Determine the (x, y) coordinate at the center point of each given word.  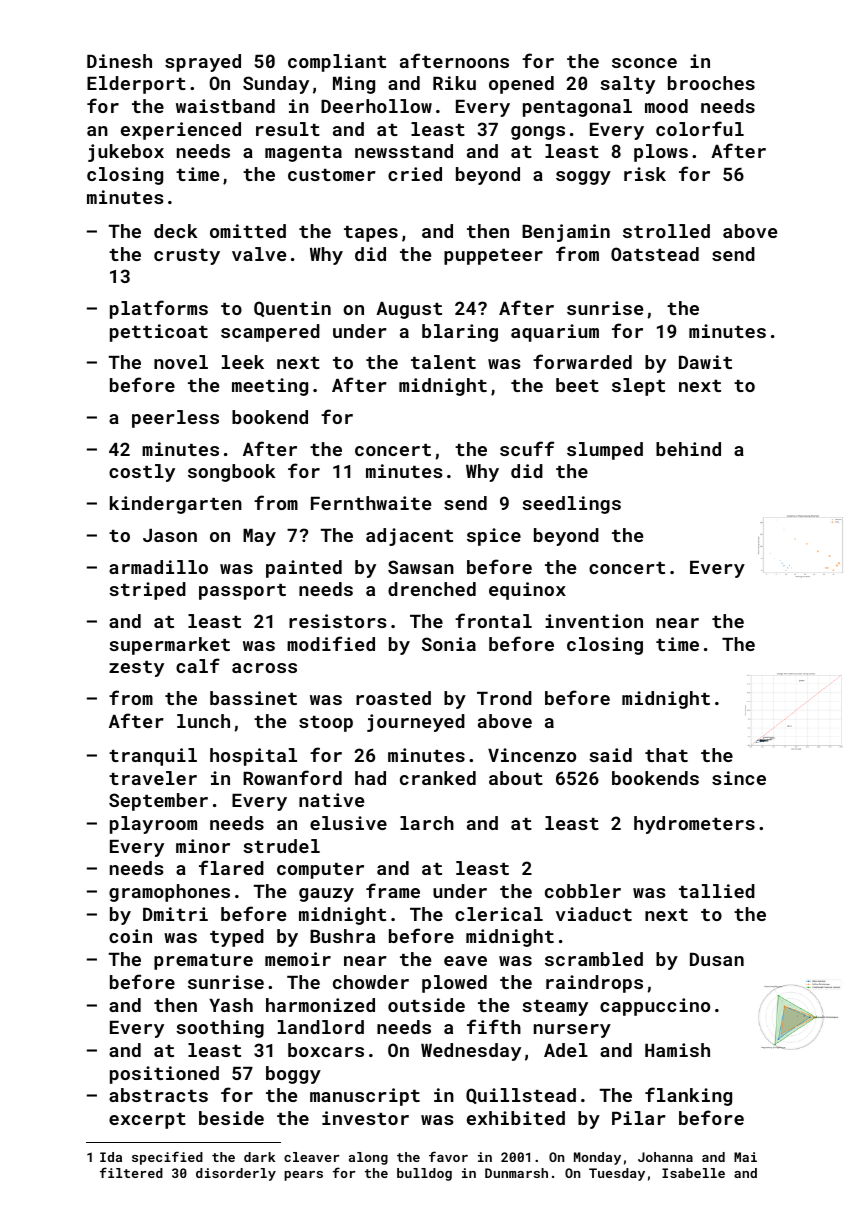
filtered (131, 1172)
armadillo (158, 567)
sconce (644, 63)
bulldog (424, 1174)
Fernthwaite (371, 503)
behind (688, 449)
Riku (454, 83)
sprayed (203, 63)
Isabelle (693, 1173)
